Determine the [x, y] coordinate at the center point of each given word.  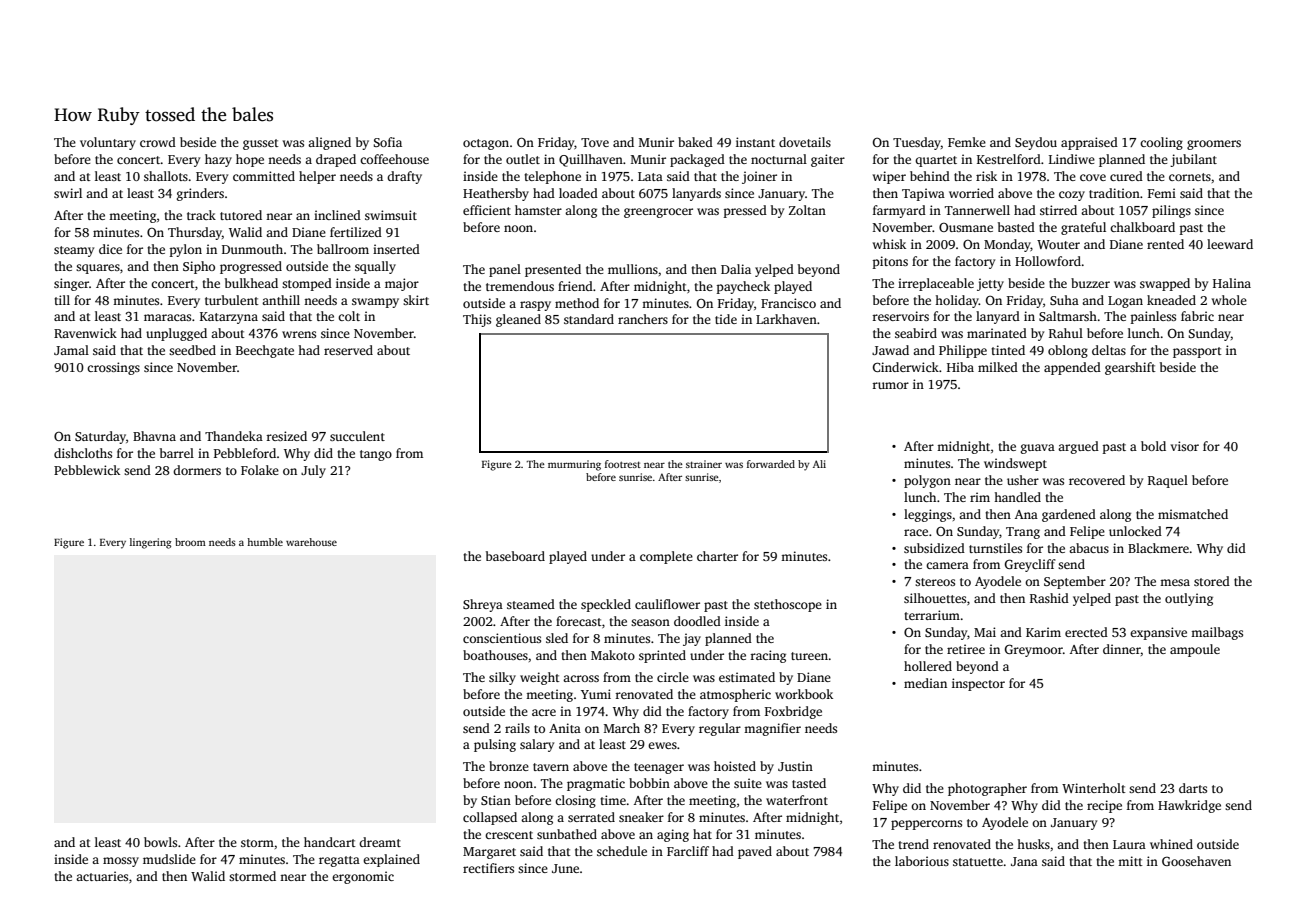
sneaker [641, 817]
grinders [200, 194]
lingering [150, 543]
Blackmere [1158, 548]
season [650, 622]
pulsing [495, 745]
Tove [595, 142]
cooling [1161, 143]
